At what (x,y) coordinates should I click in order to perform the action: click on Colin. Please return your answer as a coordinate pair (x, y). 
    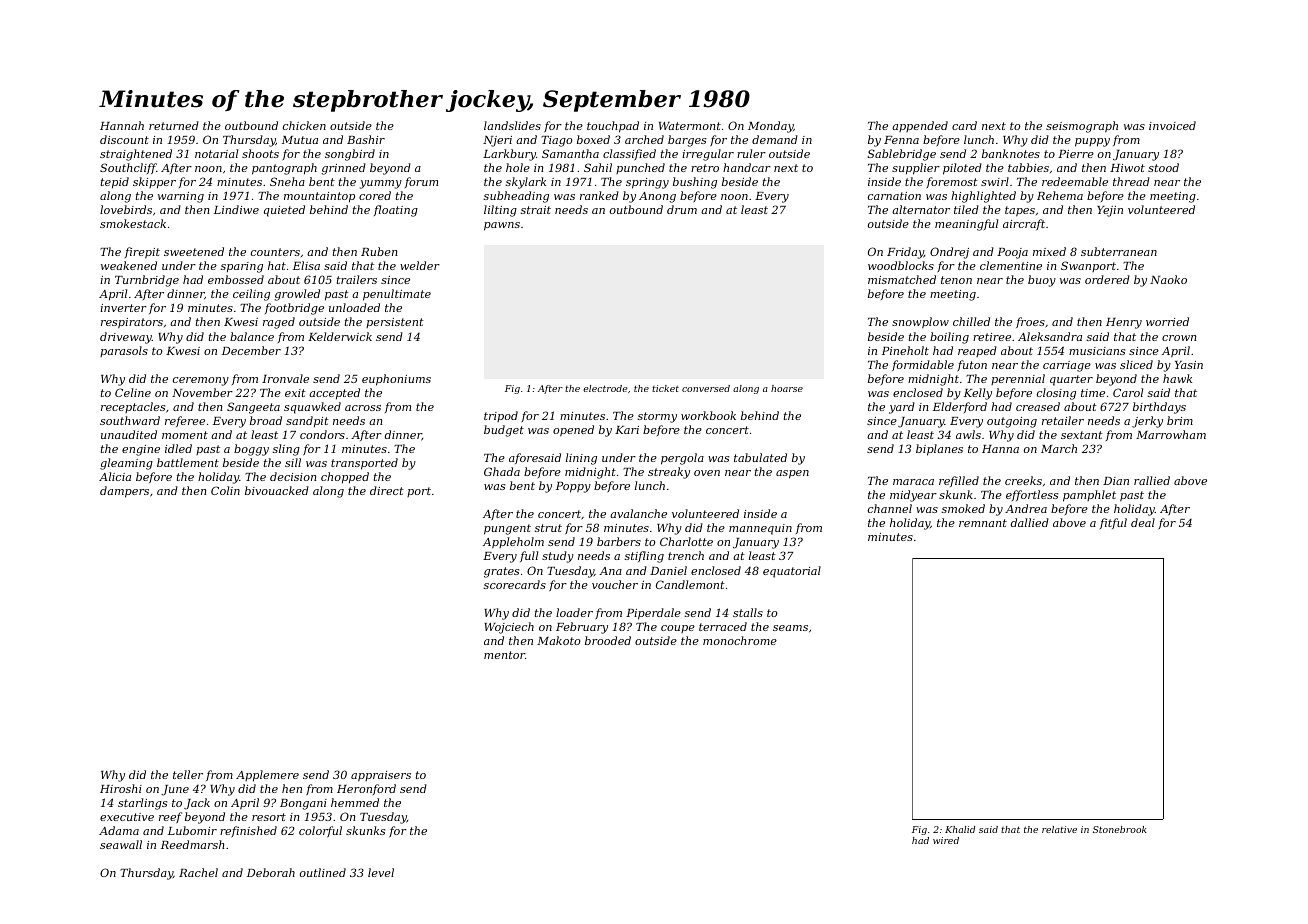
    Looking at the image, I should click on (225, 490).
